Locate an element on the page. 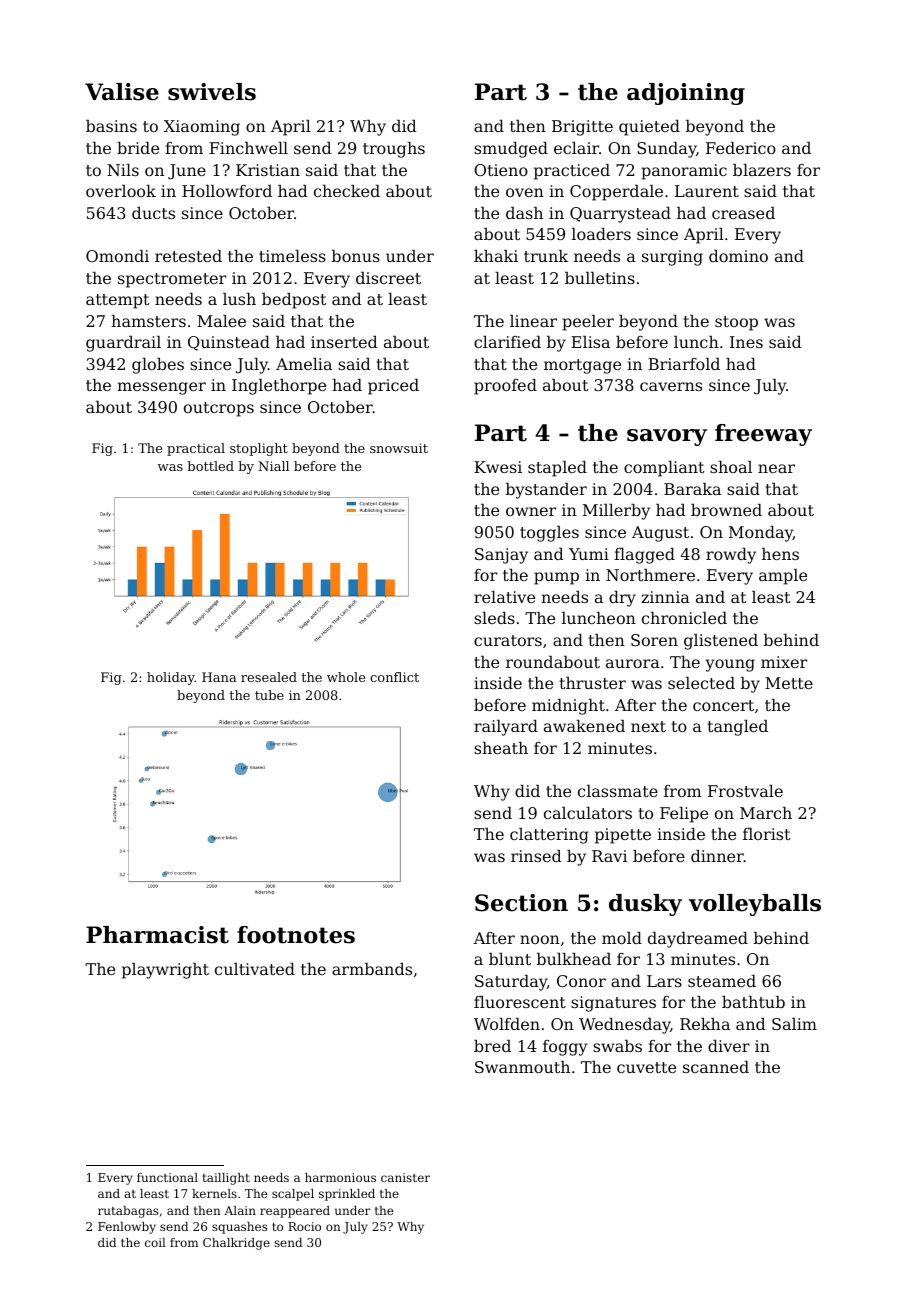  canister is located at coordinates (405, 1177).
